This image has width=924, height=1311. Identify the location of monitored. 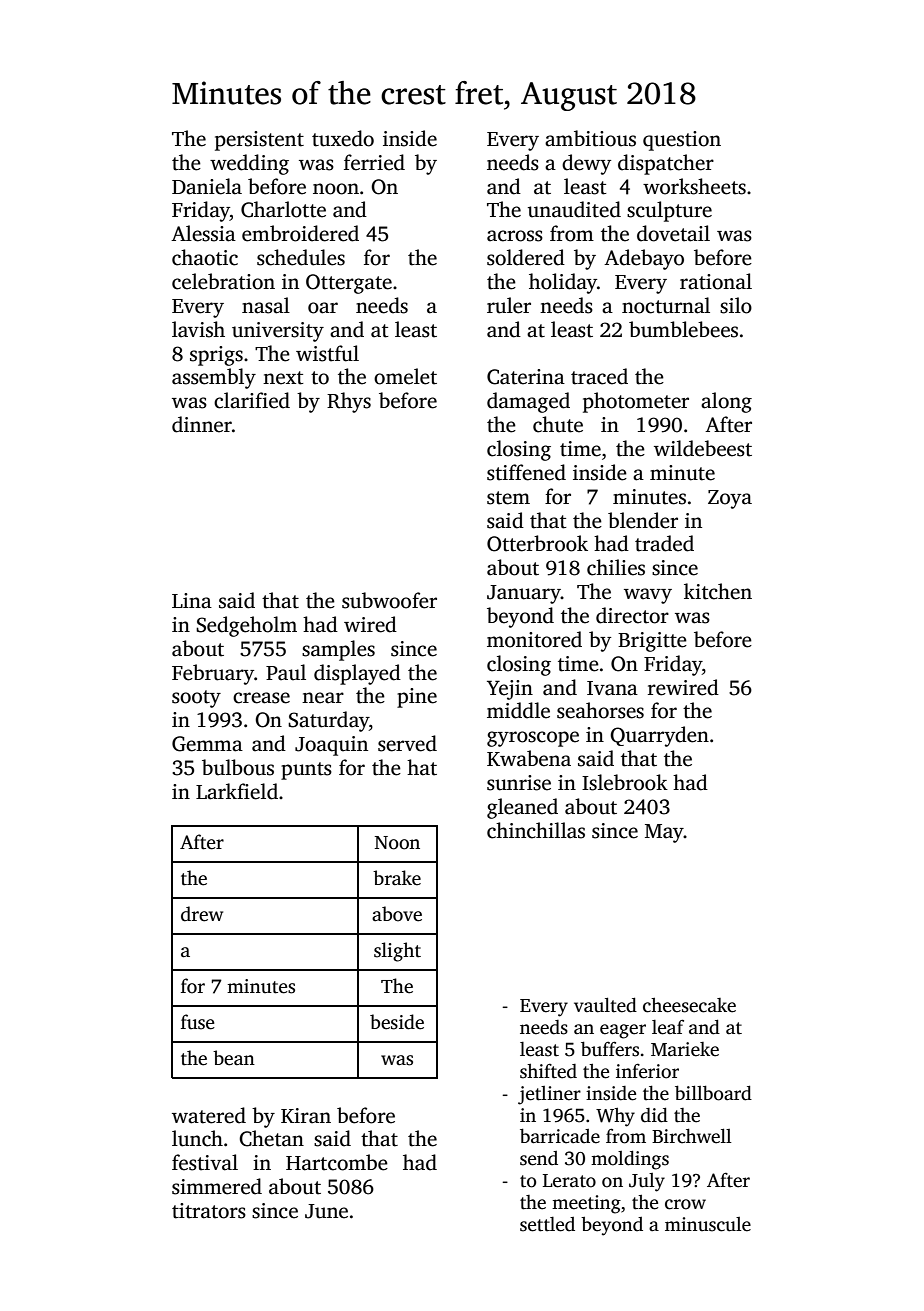
(534, 639).
